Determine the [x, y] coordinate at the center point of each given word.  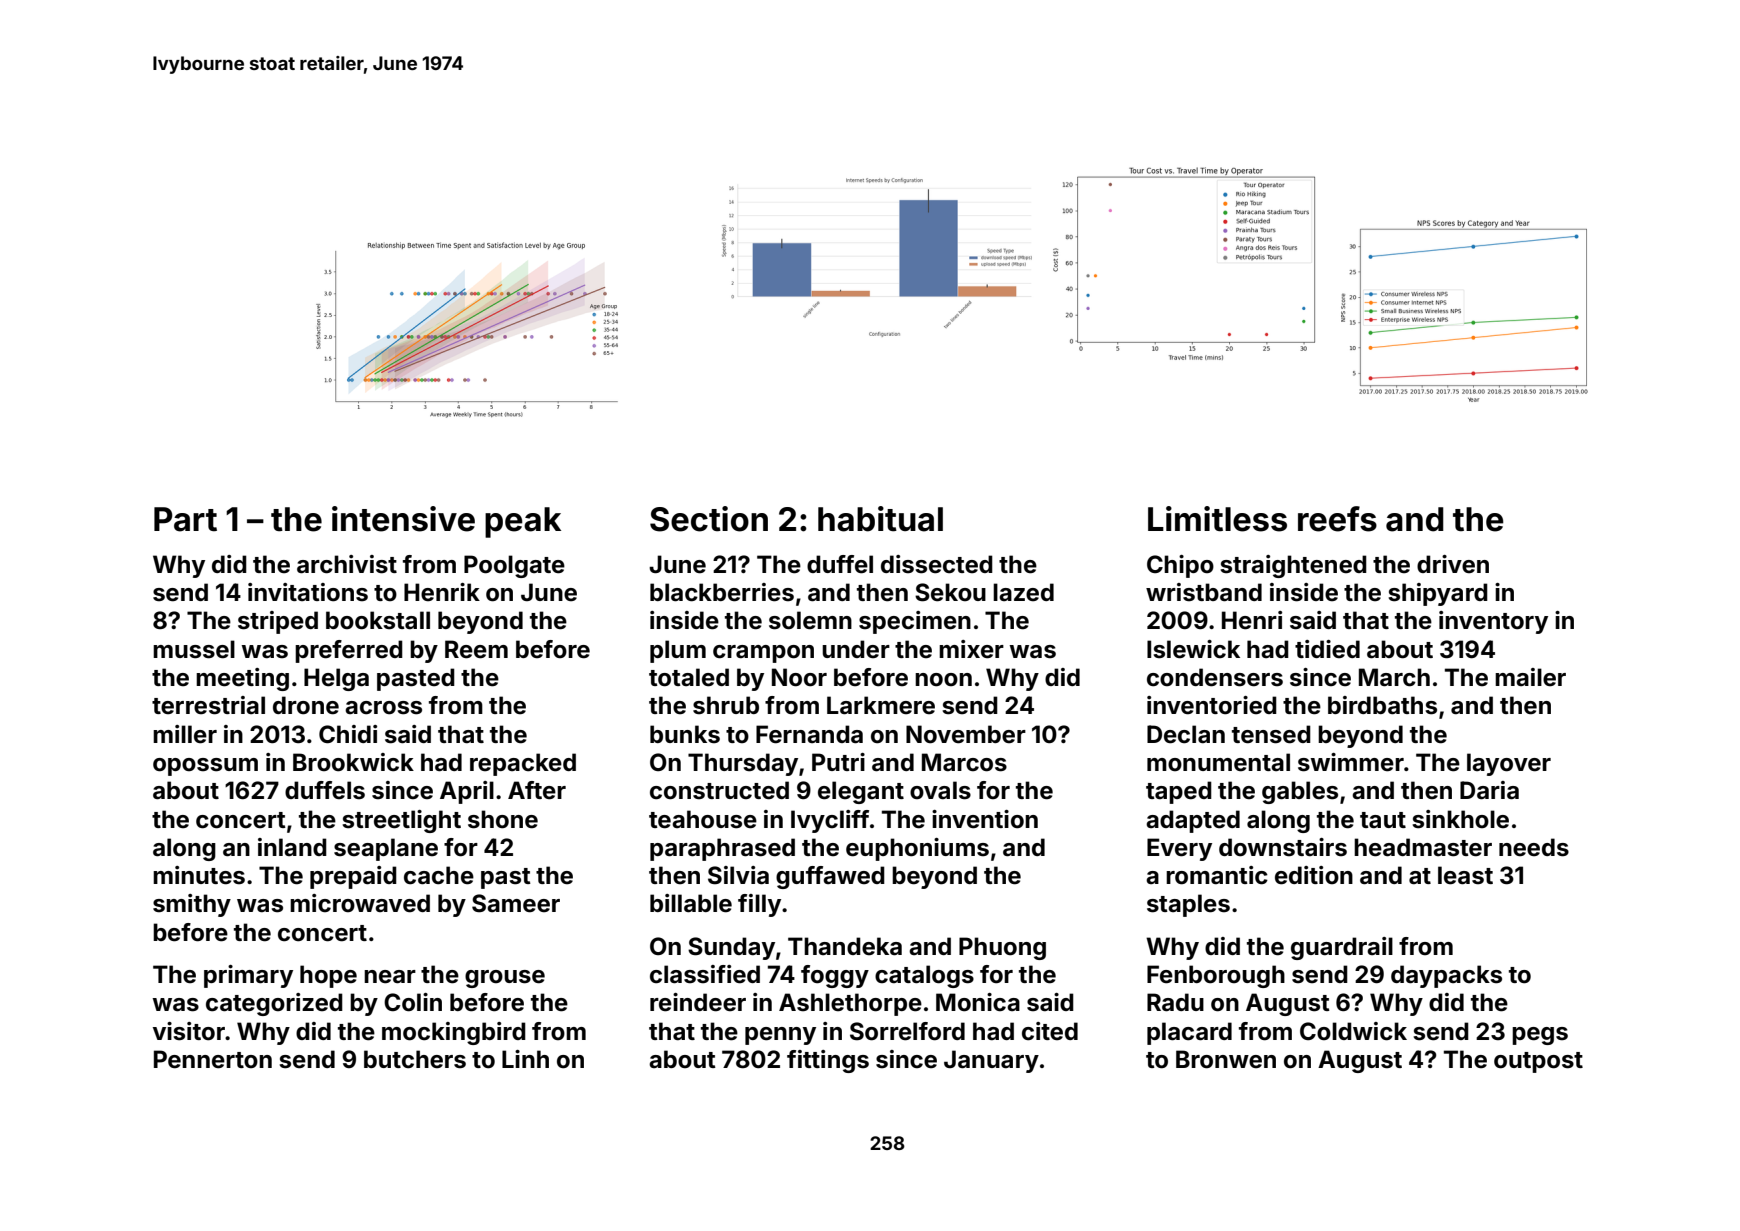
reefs [1337, 519]
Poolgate [514, 566]
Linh [525, 1059]
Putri [838, 762]
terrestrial [208, 705]
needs [1534, 847]
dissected [937, 564]
